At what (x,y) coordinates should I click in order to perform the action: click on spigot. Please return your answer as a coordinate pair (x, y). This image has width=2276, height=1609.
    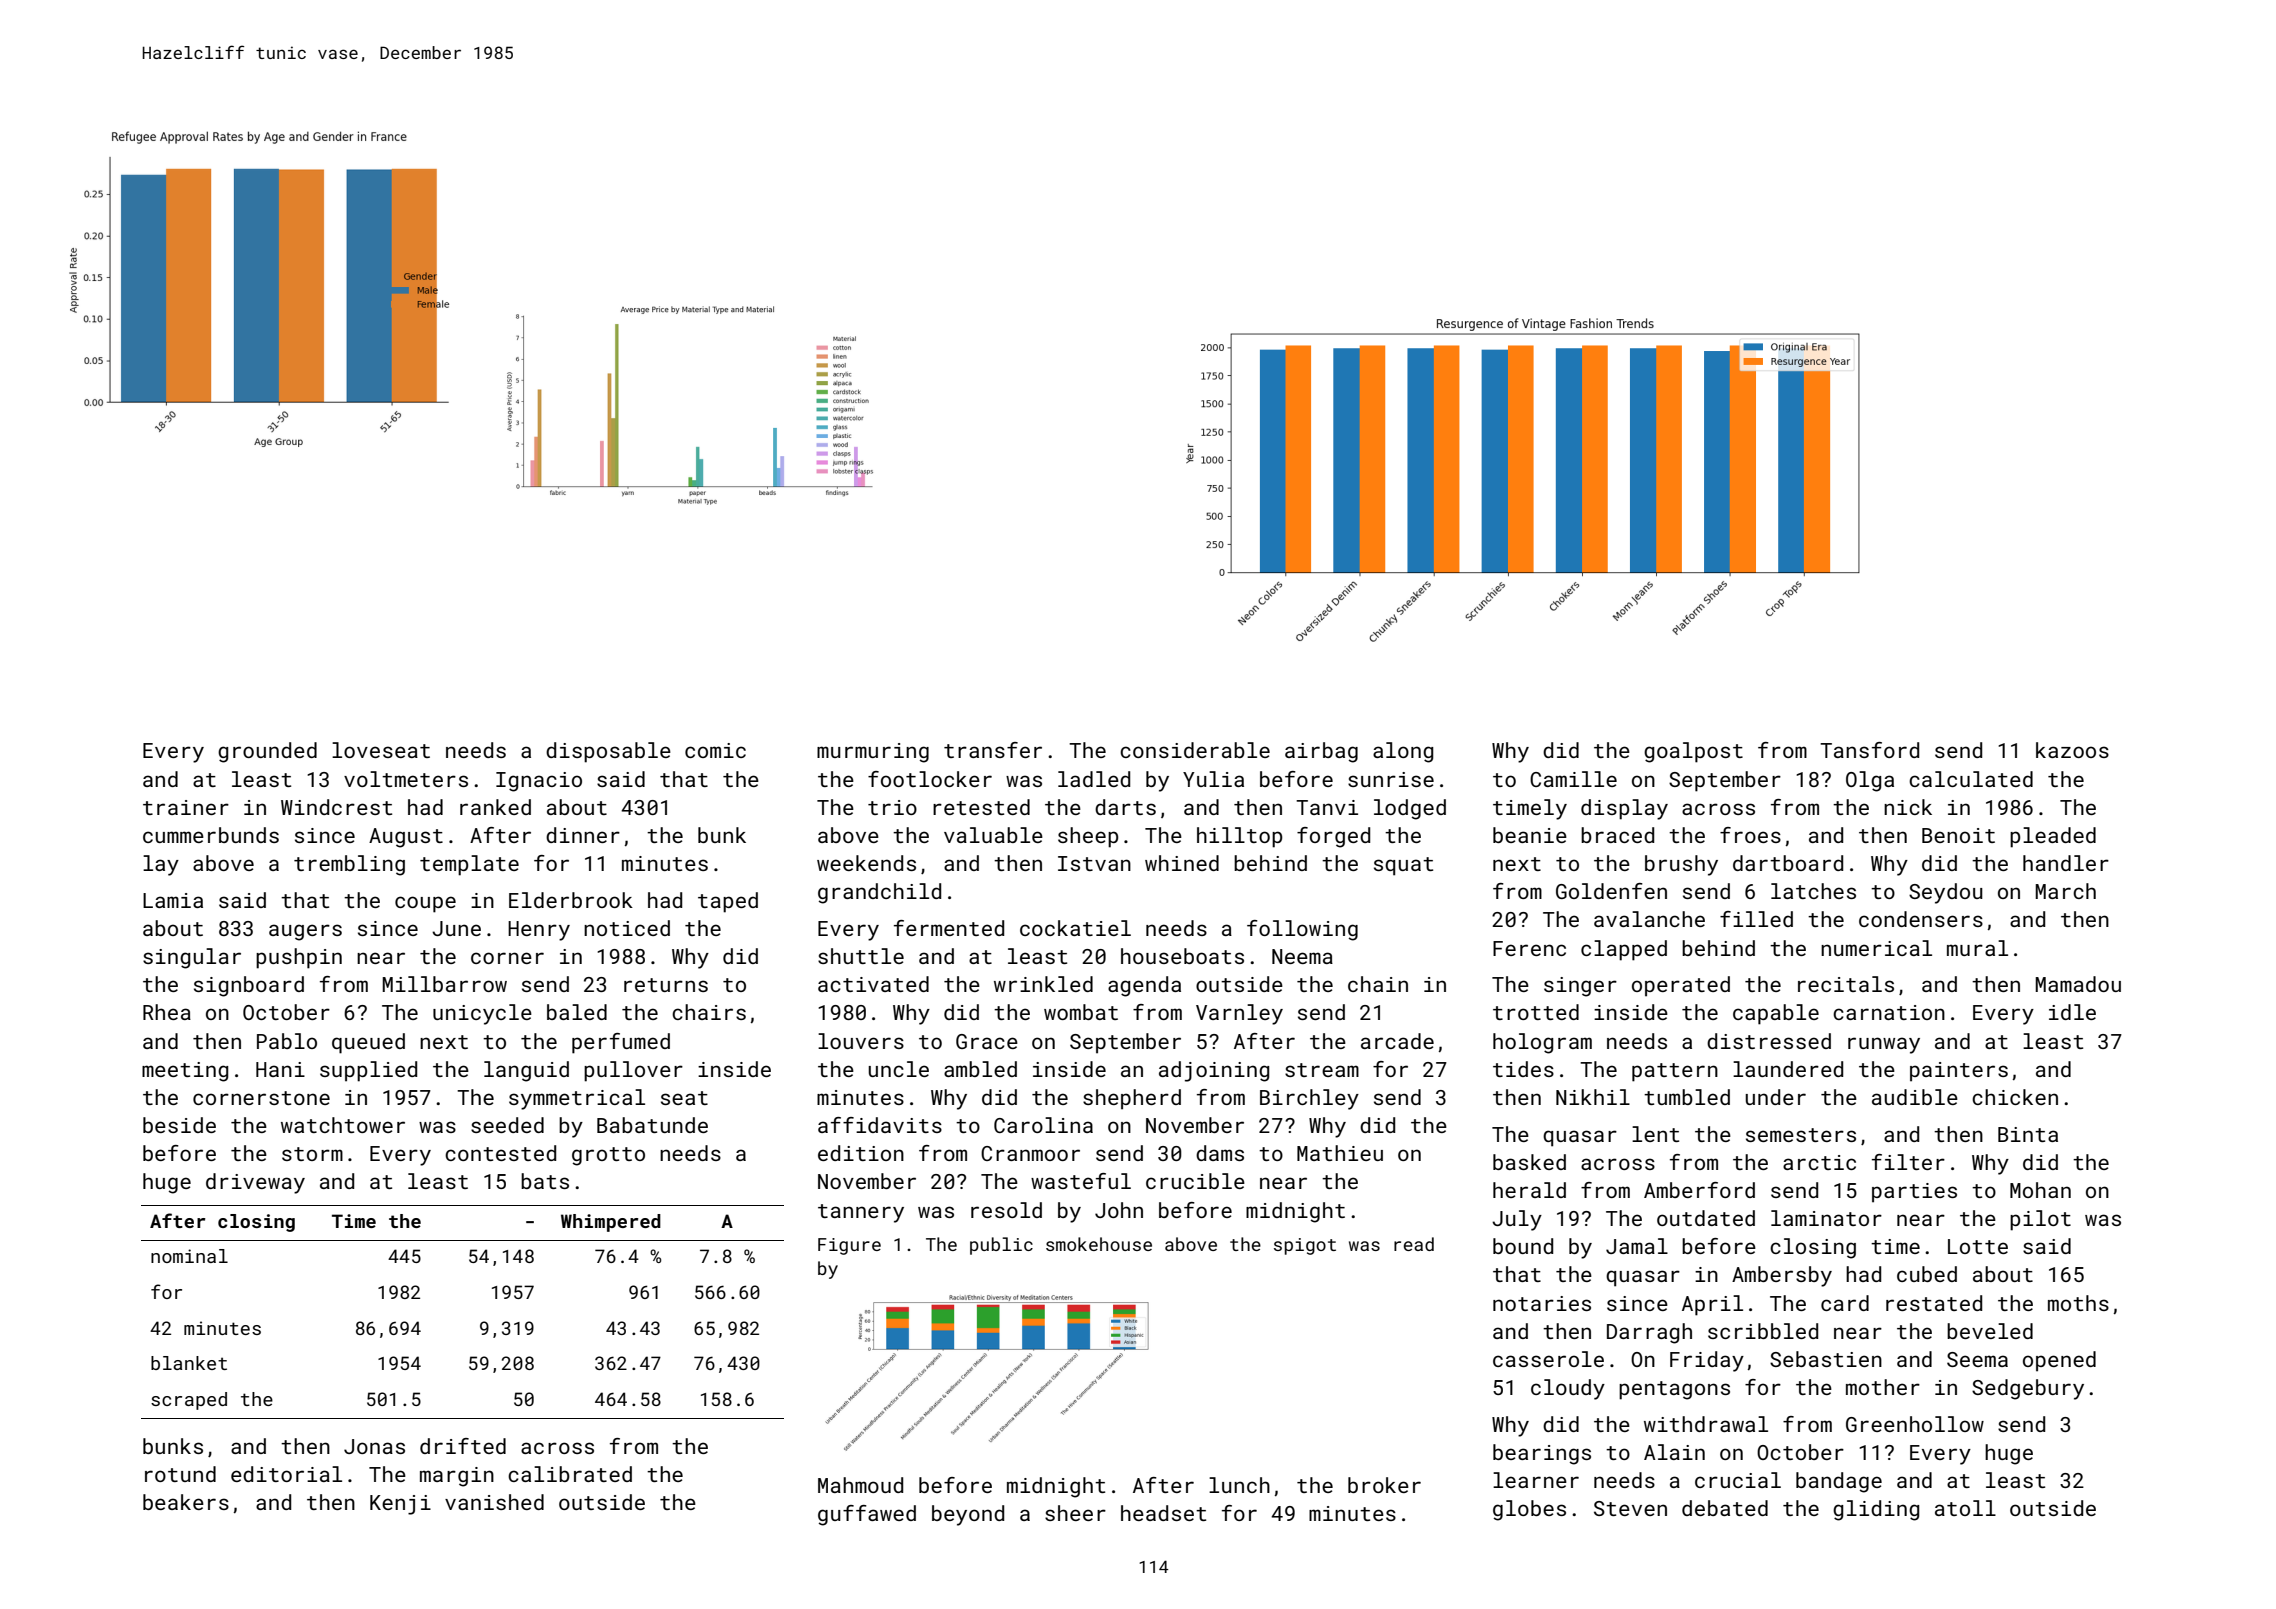
    Looking at the image, I should click on (1305, 1246).
